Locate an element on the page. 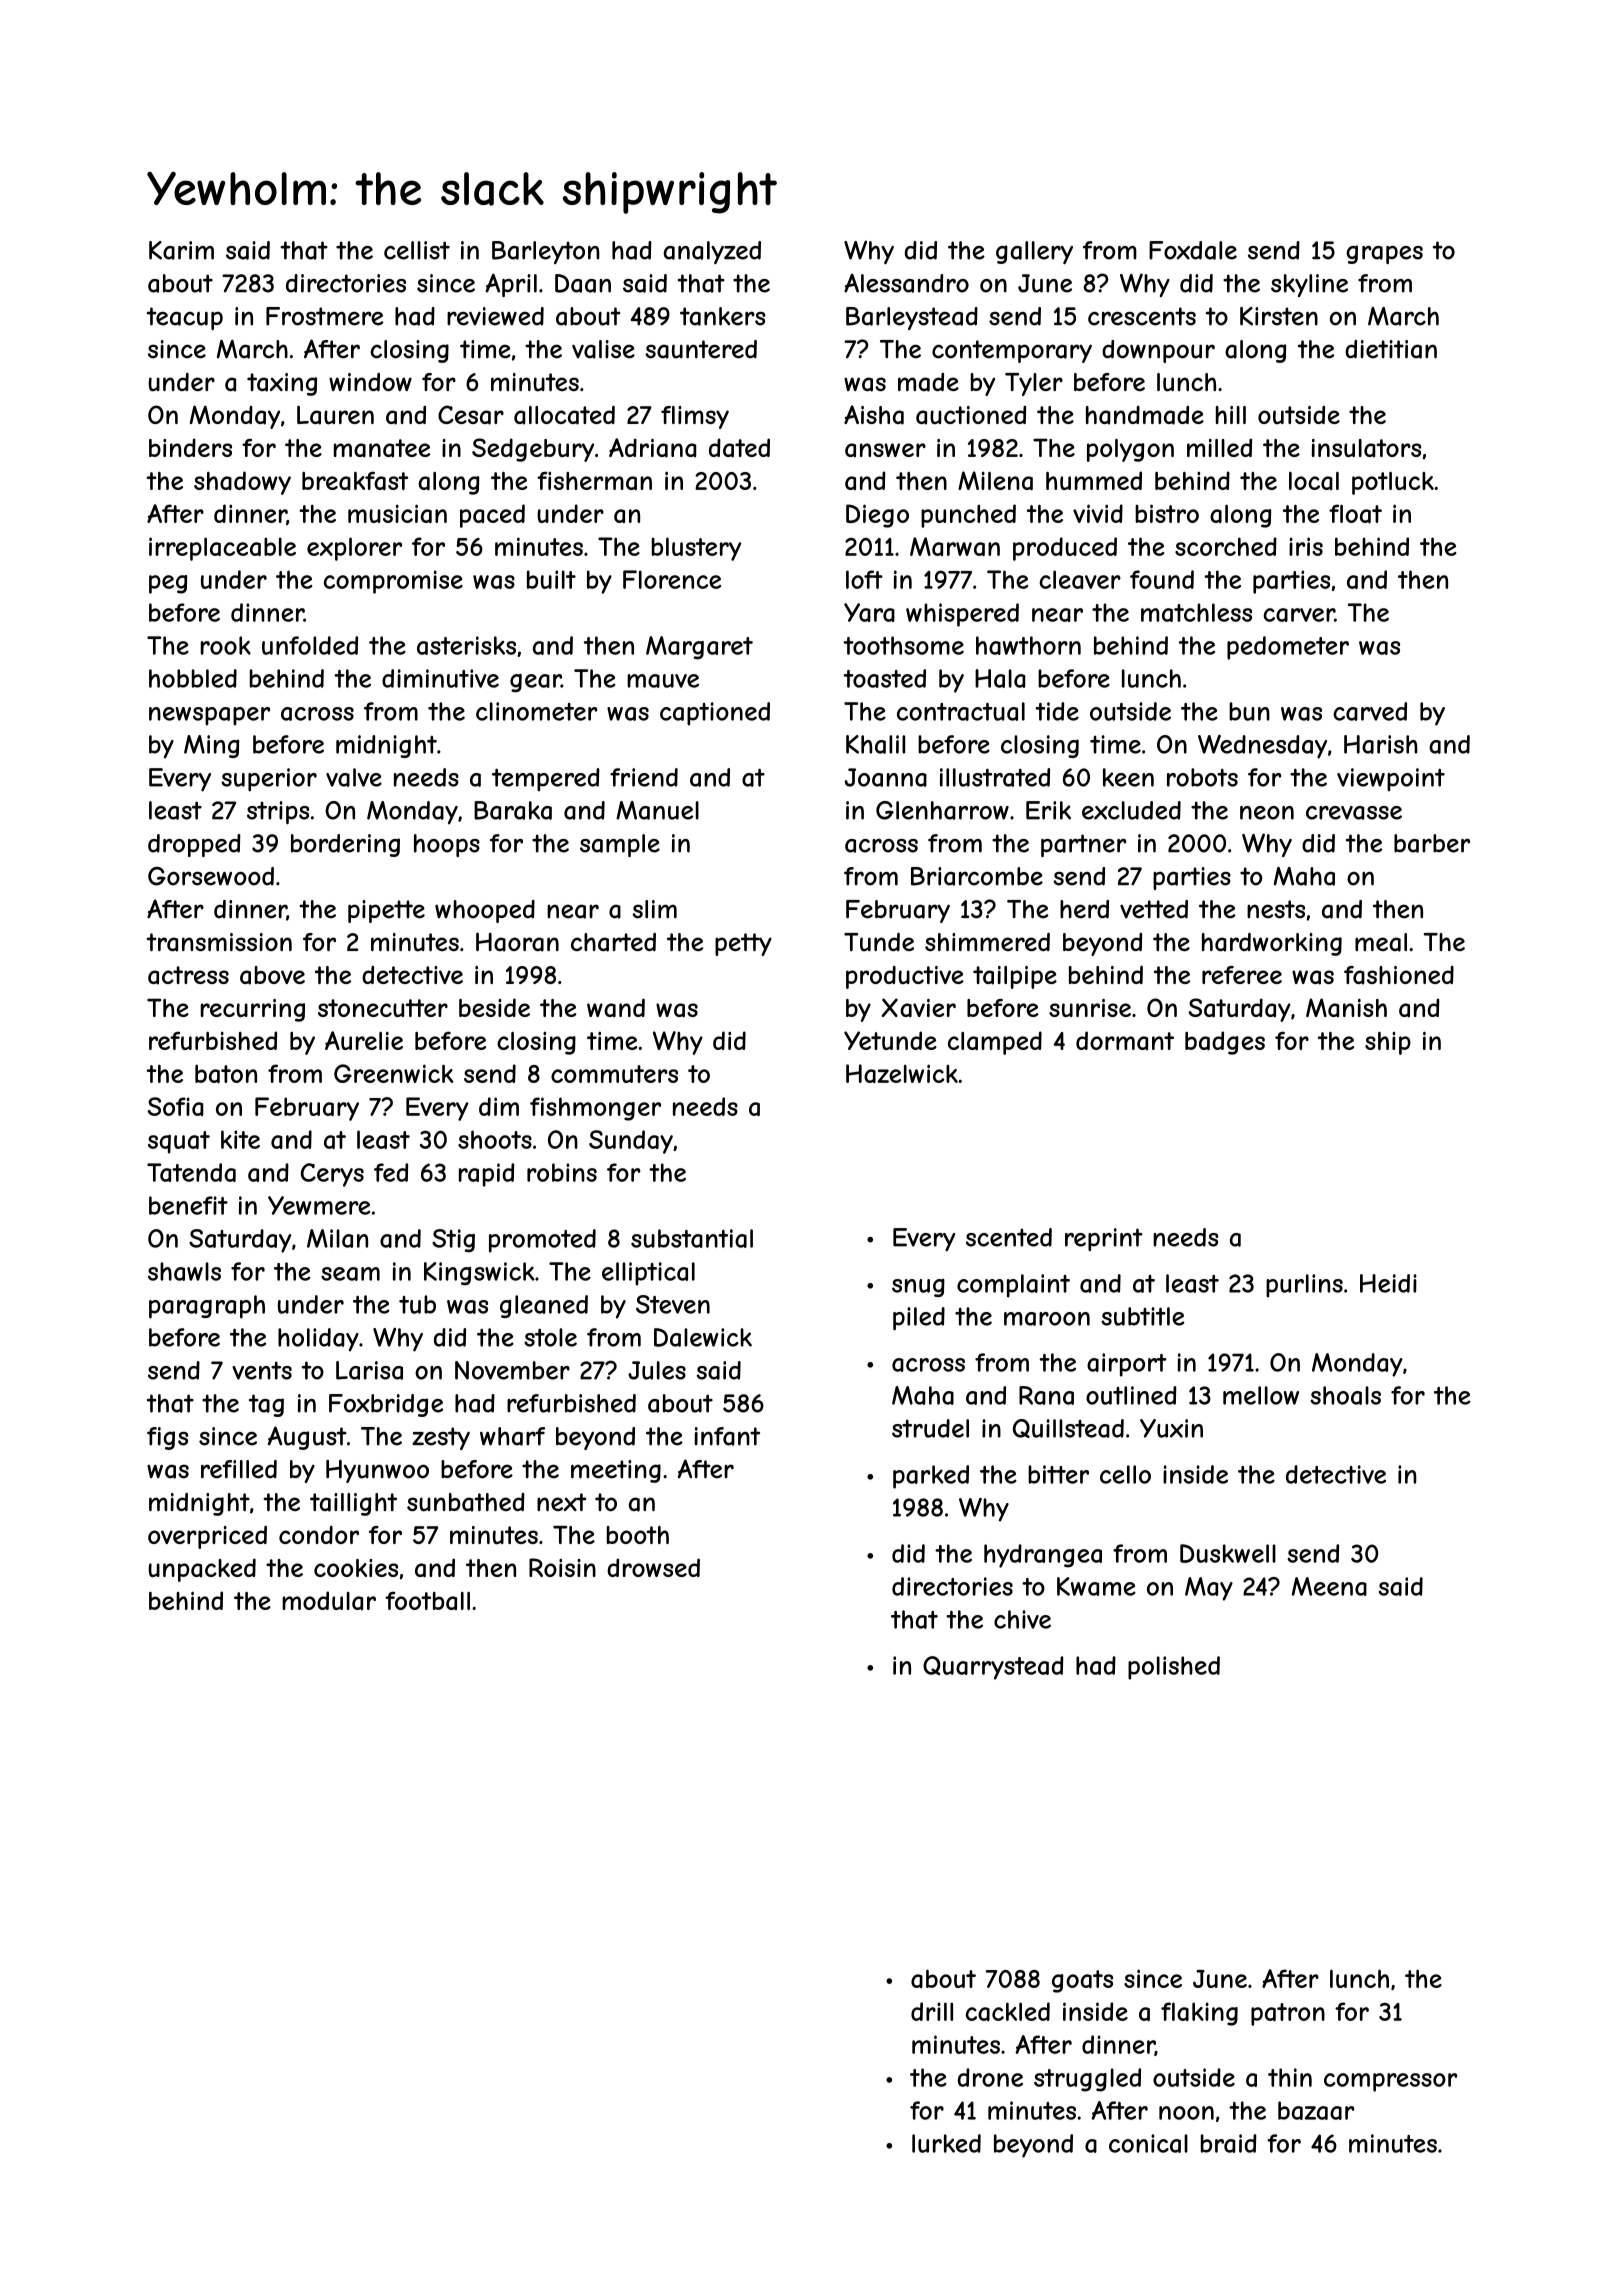 The image size is (1620, 2292). Foxdale is located at coordinates (1193, 250).
